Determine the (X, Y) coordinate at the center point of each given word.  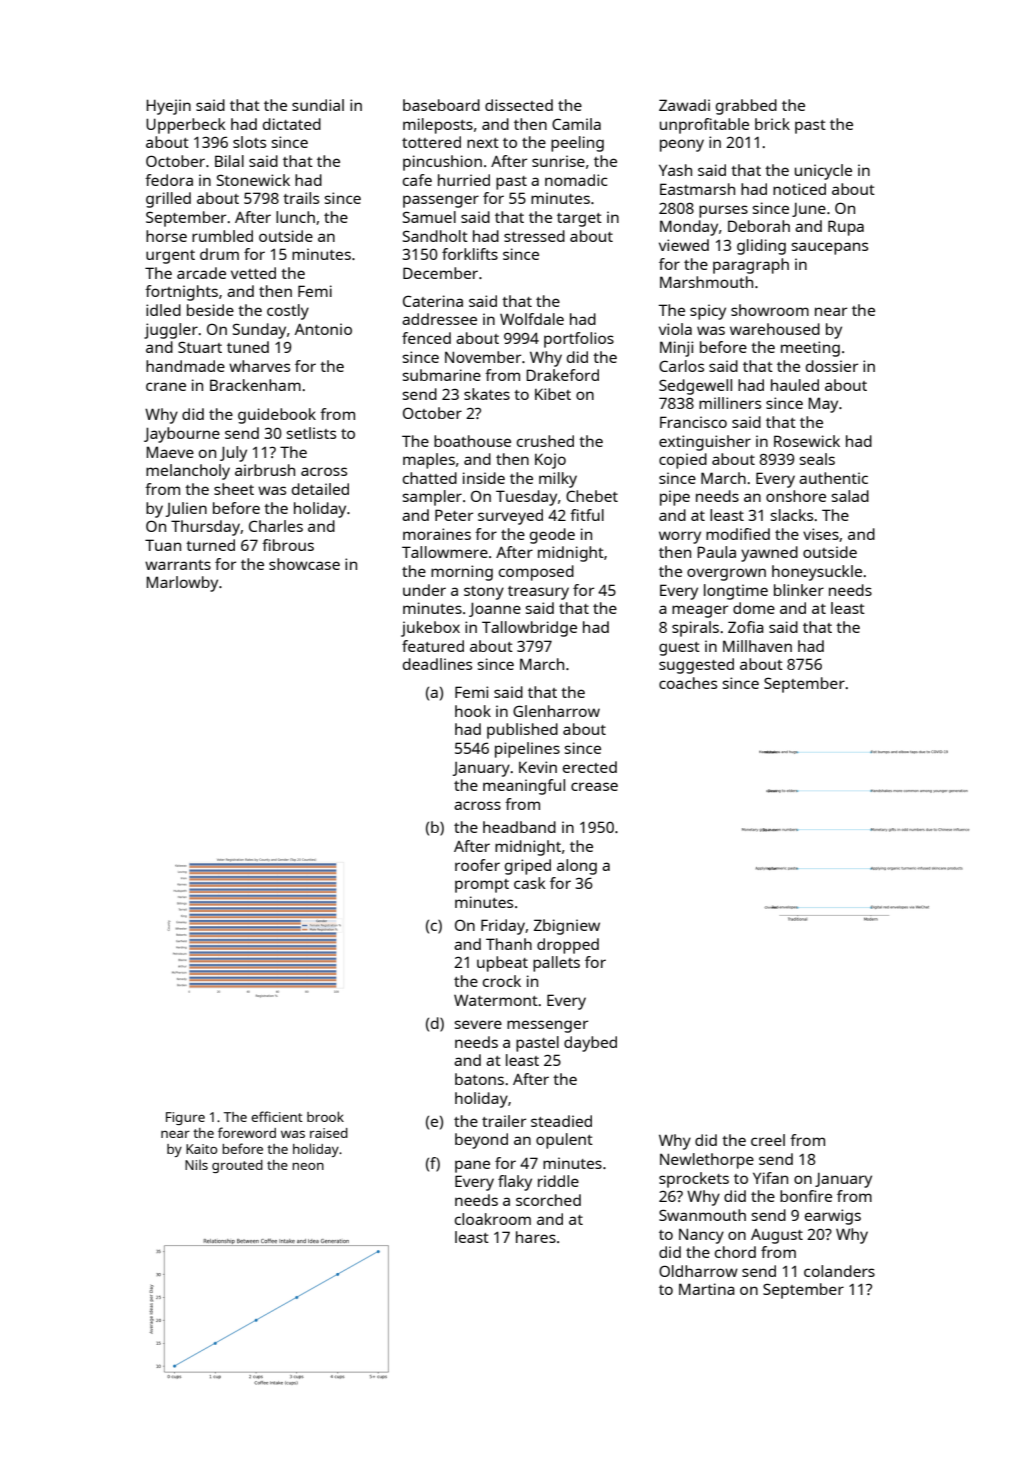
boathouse (472, 441)
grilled (168, 200)
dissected (519, 105)
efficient (277, 1116)
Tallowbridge (529, 629)
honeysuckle (817, 573)
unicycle (823, 172)
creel (768, 1140)
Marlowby (182, 584)
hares (536, 1237)
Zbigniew (567, 927)
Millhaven (757, 646)
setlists (311, 433)
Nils (196, 1164)
